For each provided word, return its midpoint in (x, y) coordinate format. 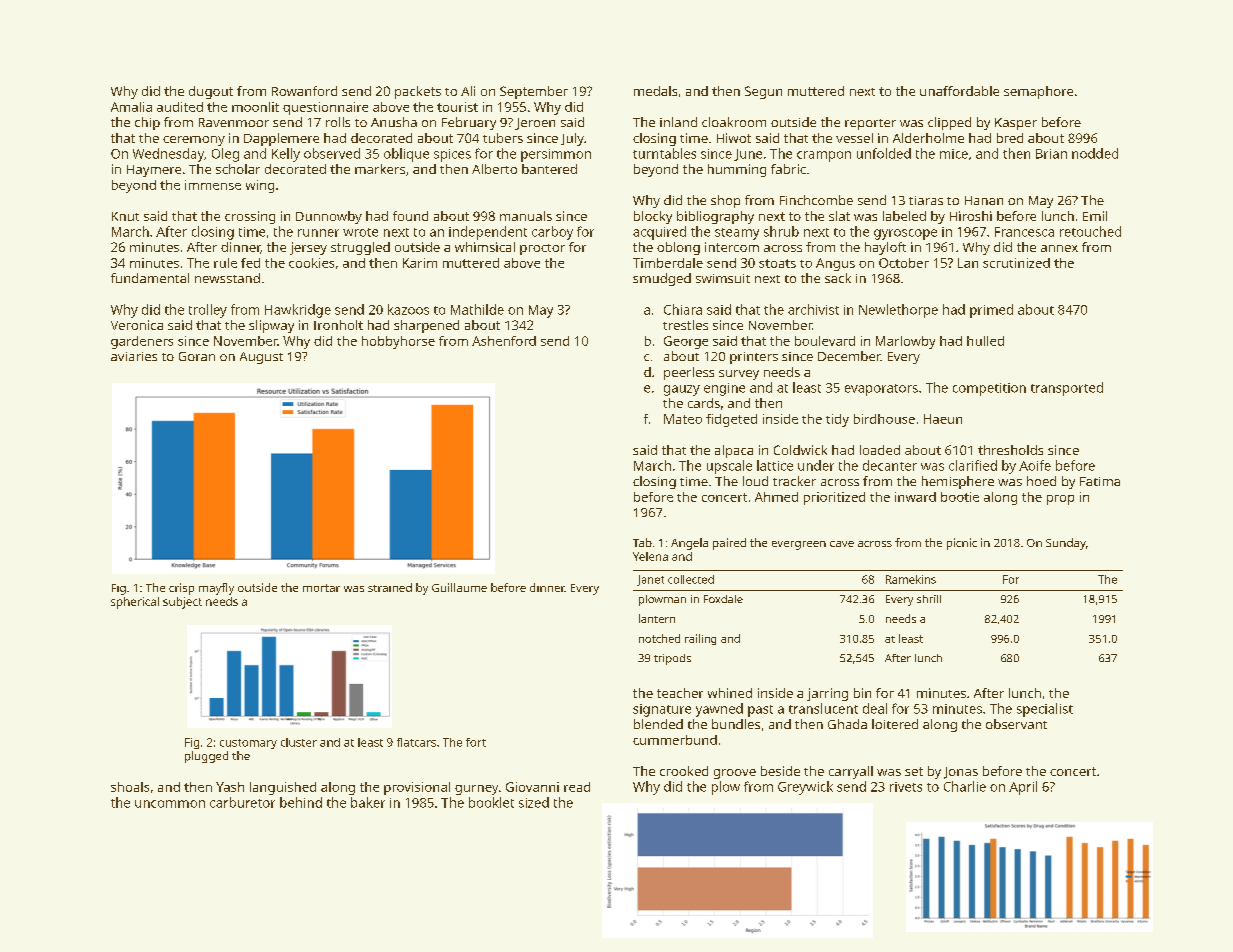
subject (182, 603)
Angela (689, 544)
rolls (338, 122)
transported (1067, 389)
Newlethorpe (898, 311)
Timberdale (668, 263)
